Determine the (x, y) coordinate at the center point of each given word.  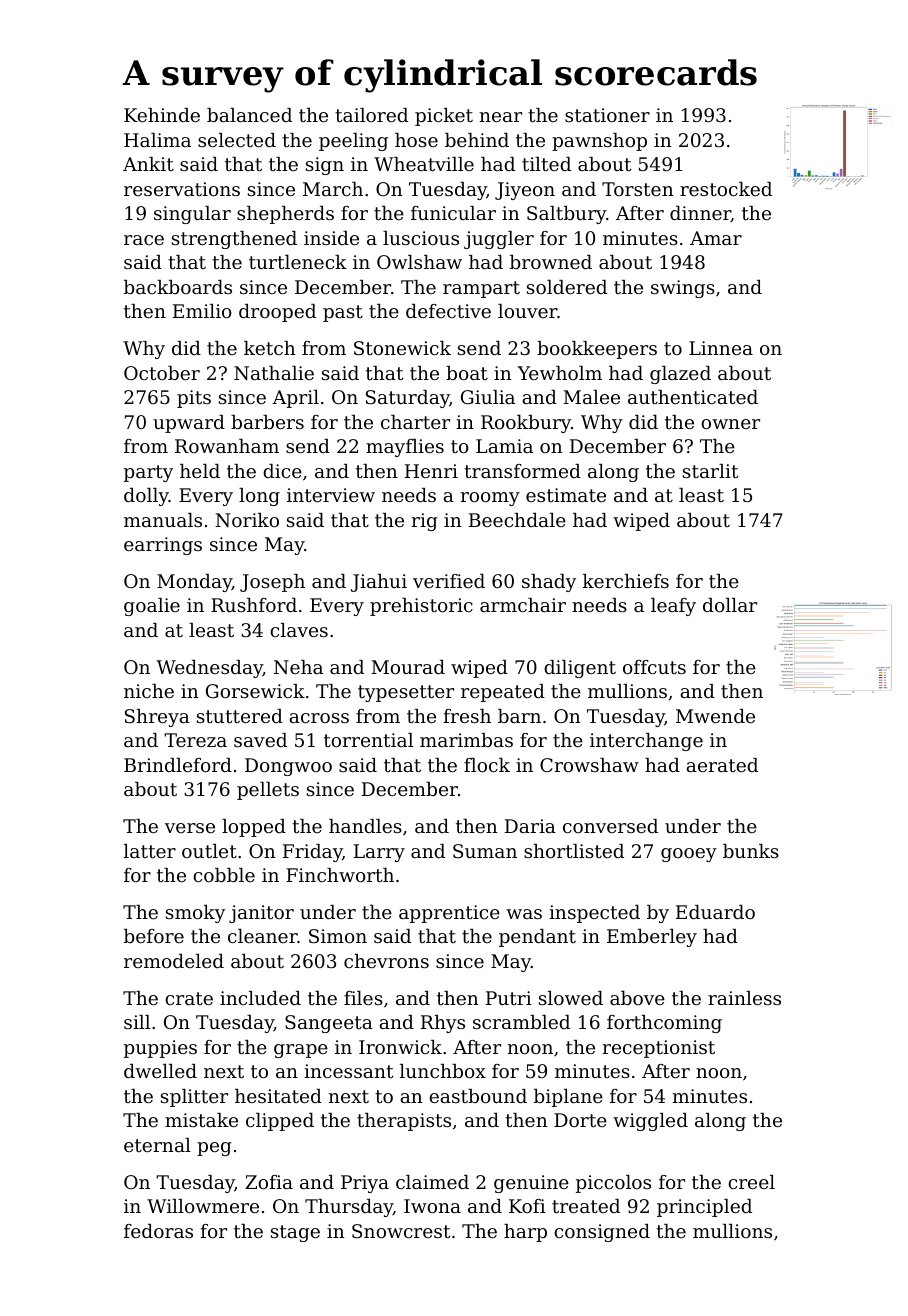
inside (331, 238)
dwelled (160, 1071)
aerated (722, 765)
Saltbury (566, 215)
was (524, 914)
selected (237, 140)
